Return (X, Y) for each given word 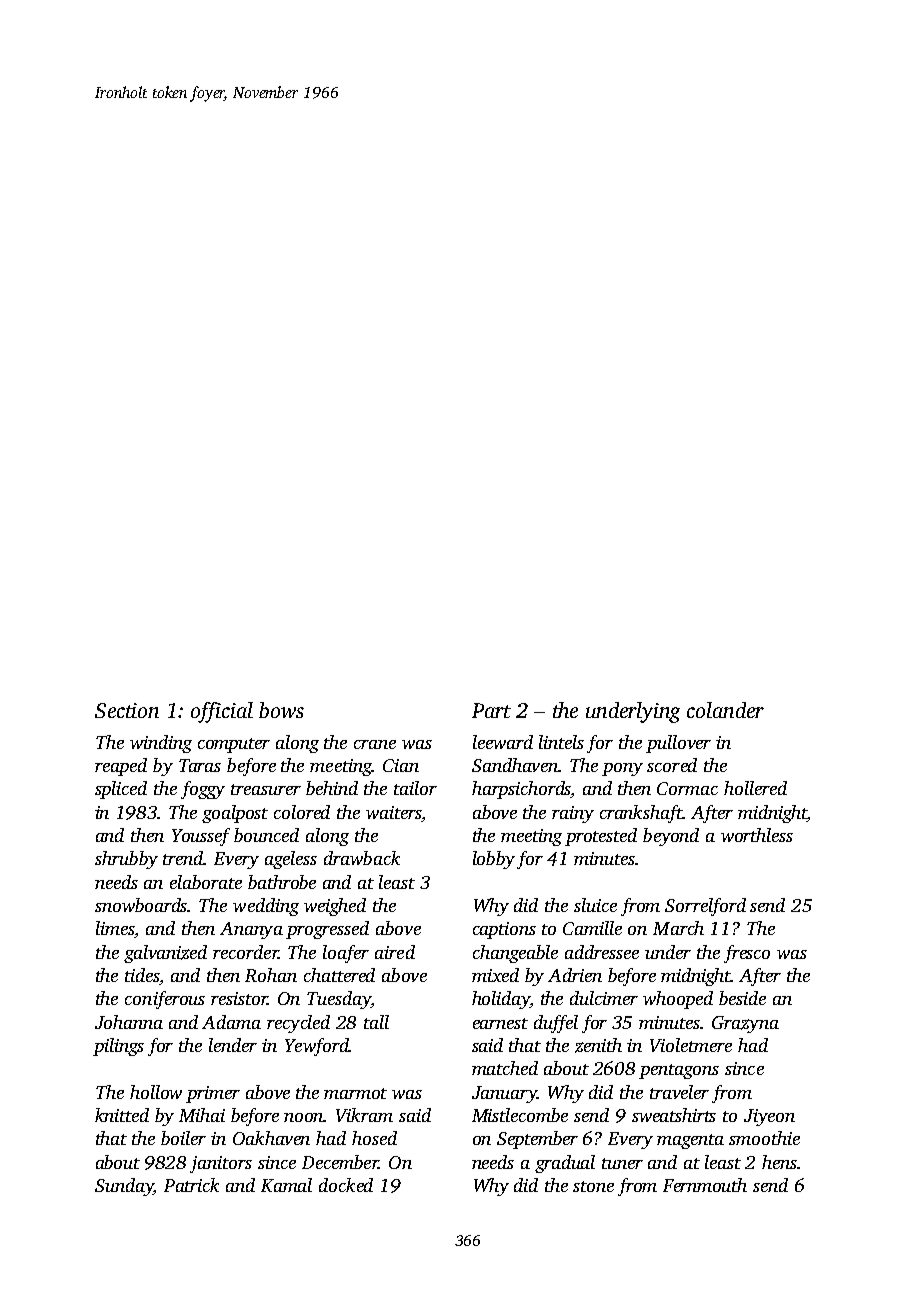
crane (375, 744)
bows (281, 710)
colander (725, 710)
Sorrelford (705, 907)
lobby (494, 860)
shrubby (126, 860)
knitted (122, 1115)
